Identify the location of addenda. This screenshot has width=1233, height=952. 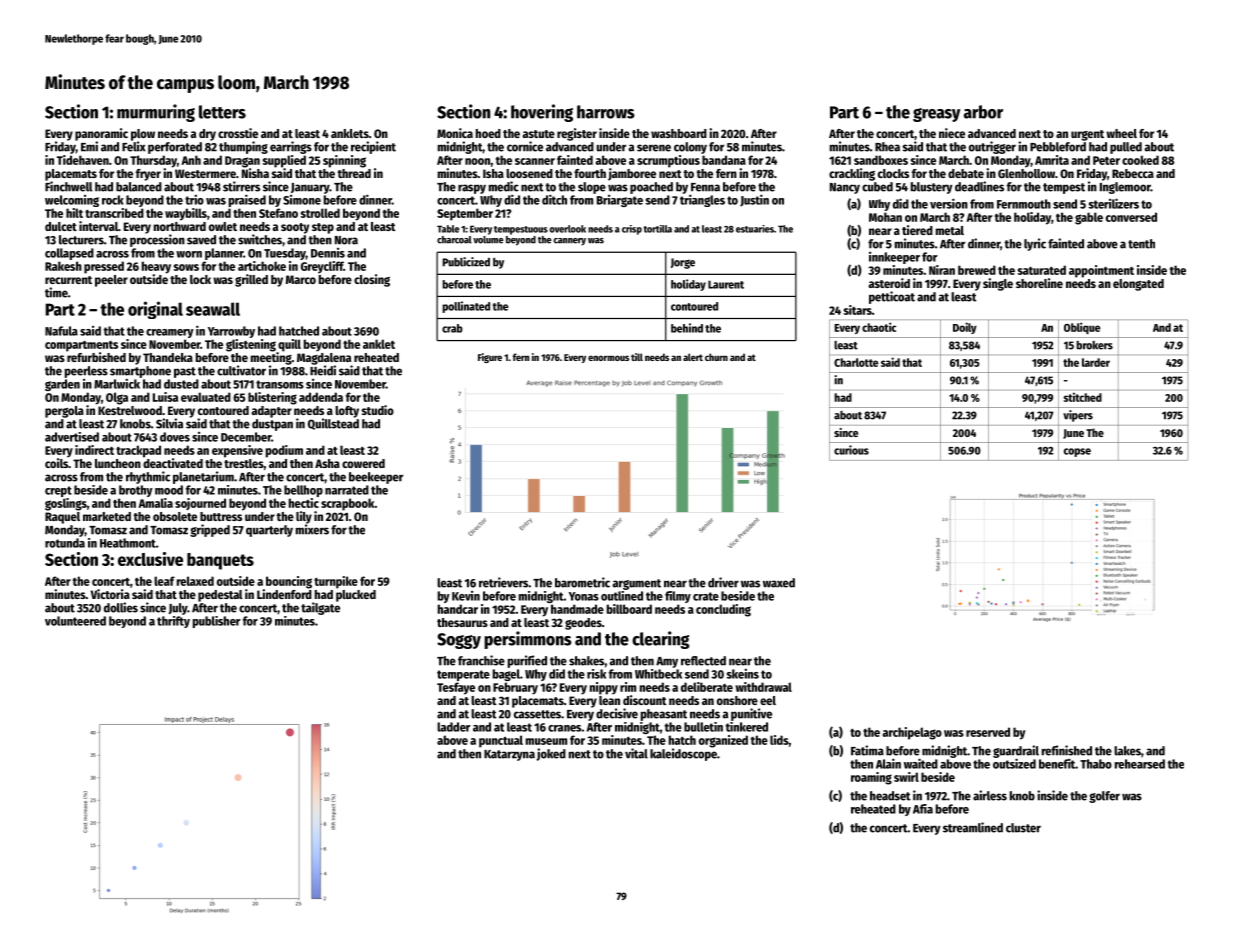
(321, 397).
